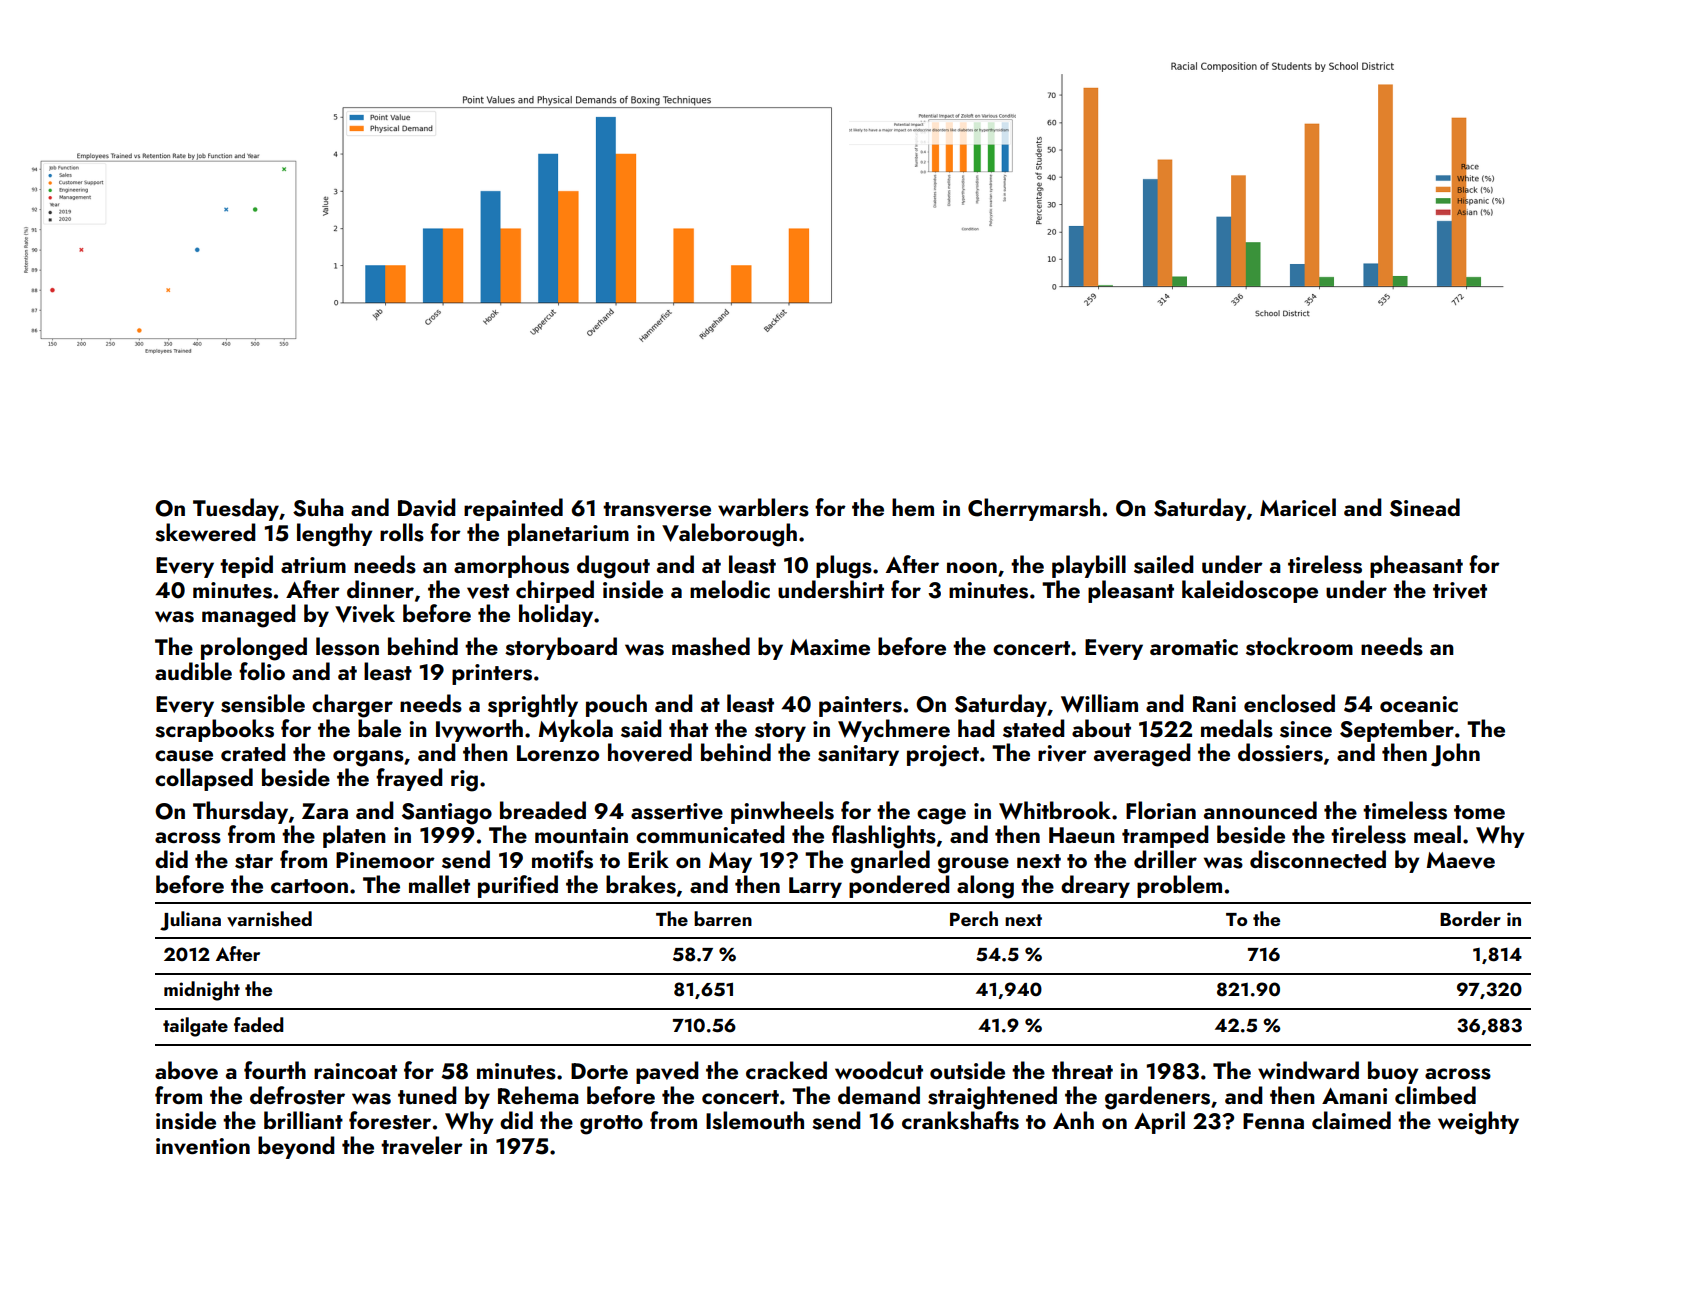 This screenshot has height=1303, width=1686. I want to click on transverse, so click(657, 509).
